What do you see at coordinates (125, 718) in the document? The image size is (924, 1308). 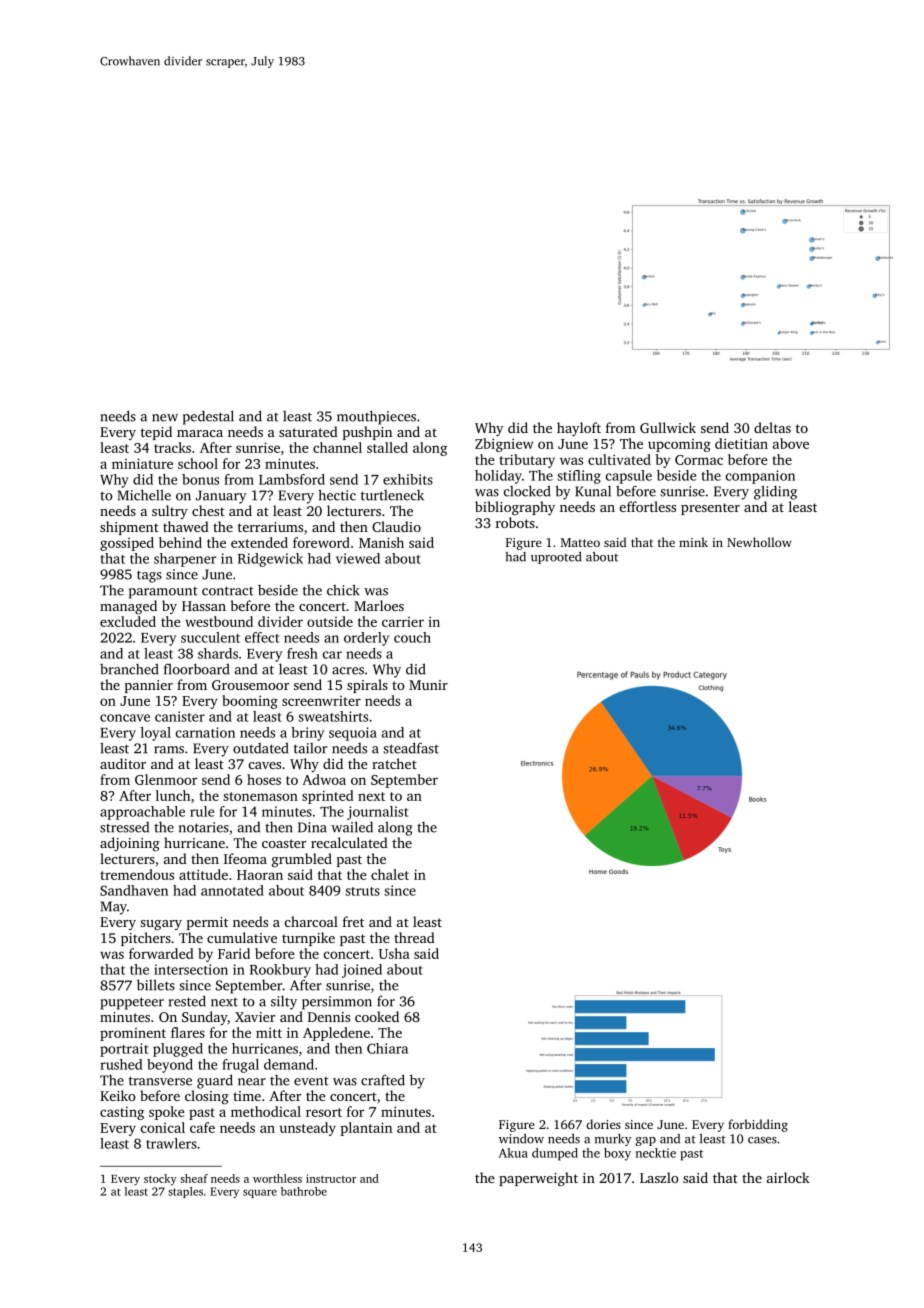 I see `concave` at bounding box center [125, 718].
